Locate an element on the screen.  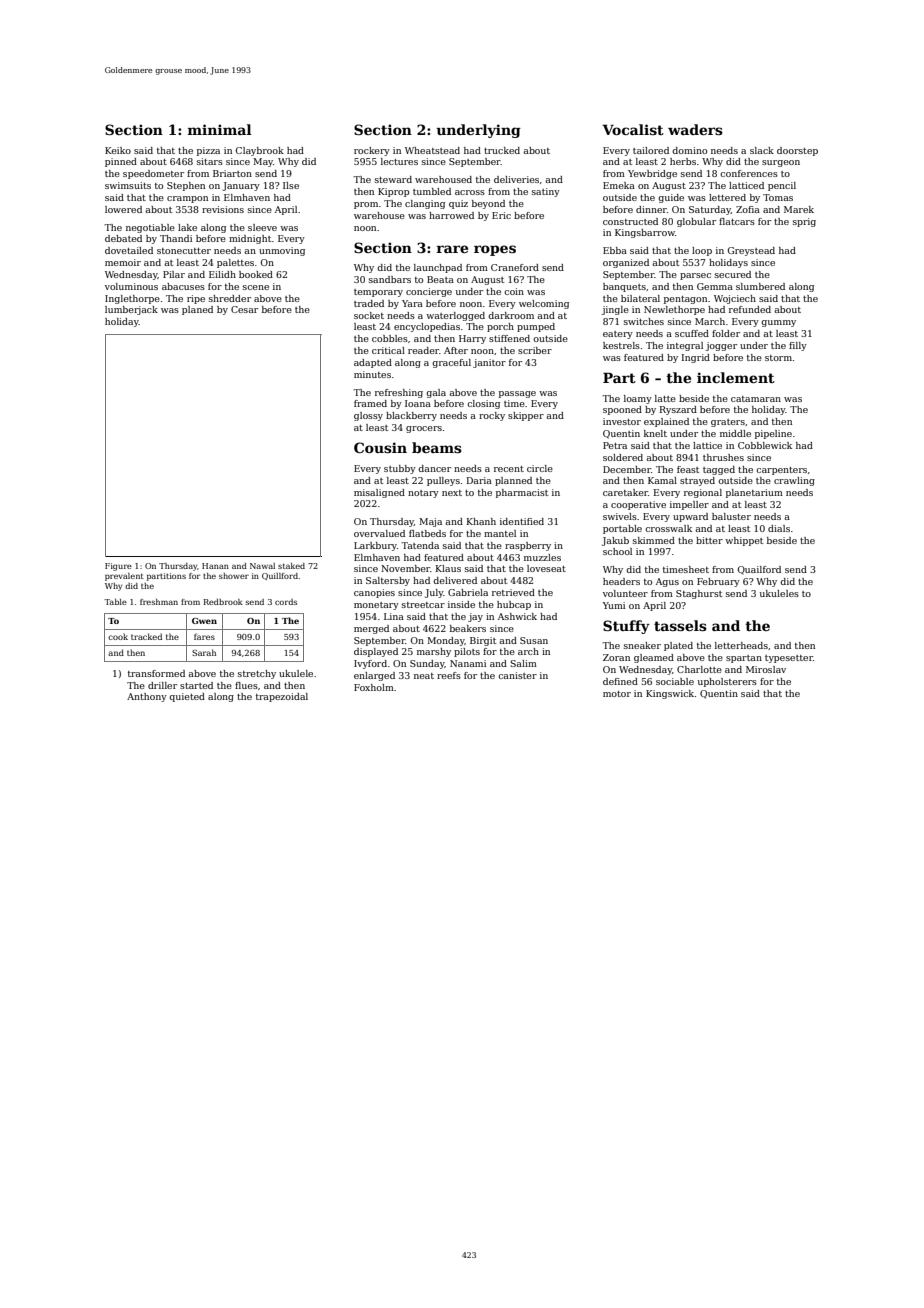
parsec is located at coordinates (695, 276).
